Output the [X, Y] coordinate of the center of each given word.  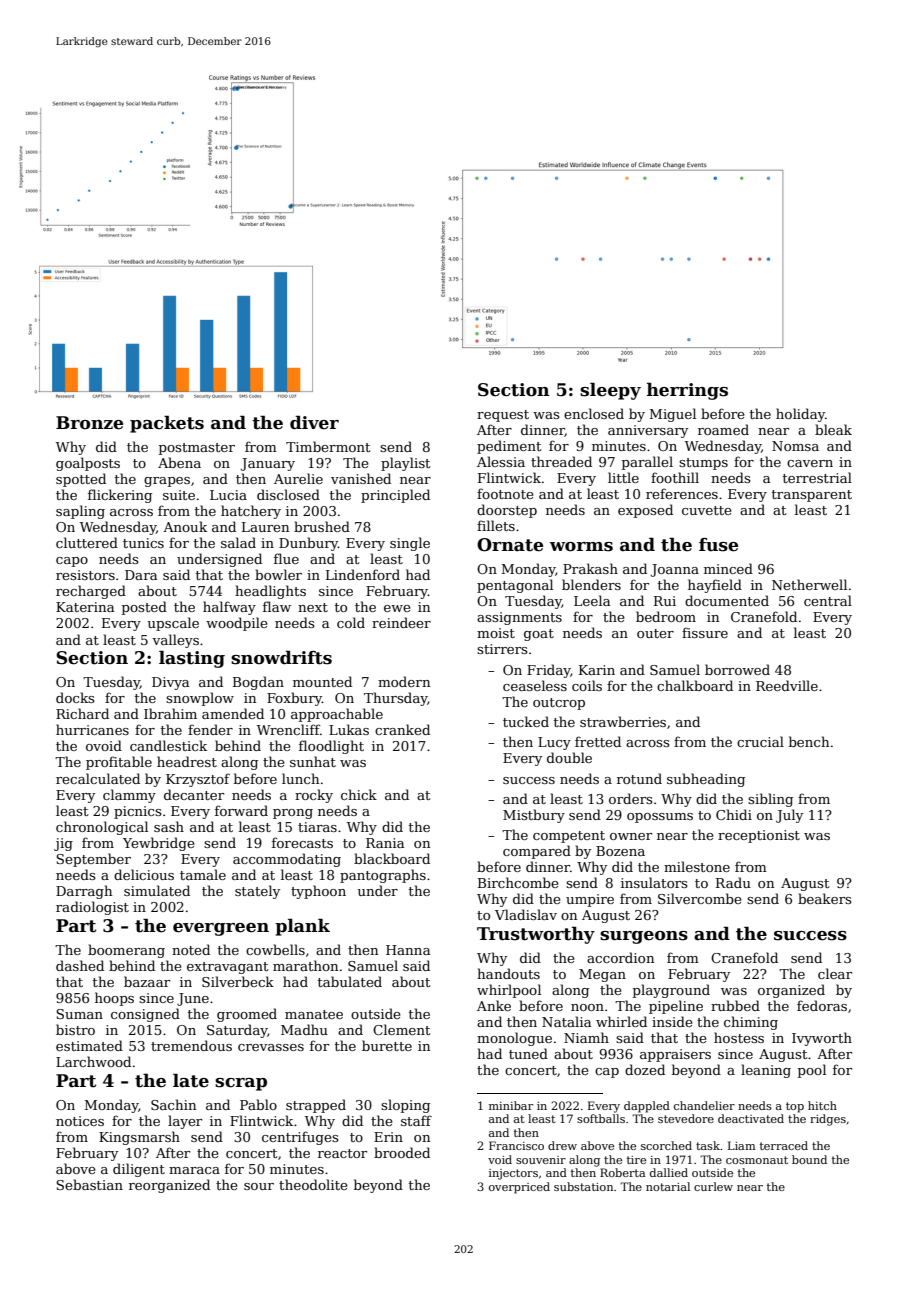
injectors [513, 1174]
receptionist [759, 836]
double [569, 757]
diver [314, 422]
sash [169, 826]
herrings [687, 391]
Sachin [173, 1104]
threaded [561, 461]
